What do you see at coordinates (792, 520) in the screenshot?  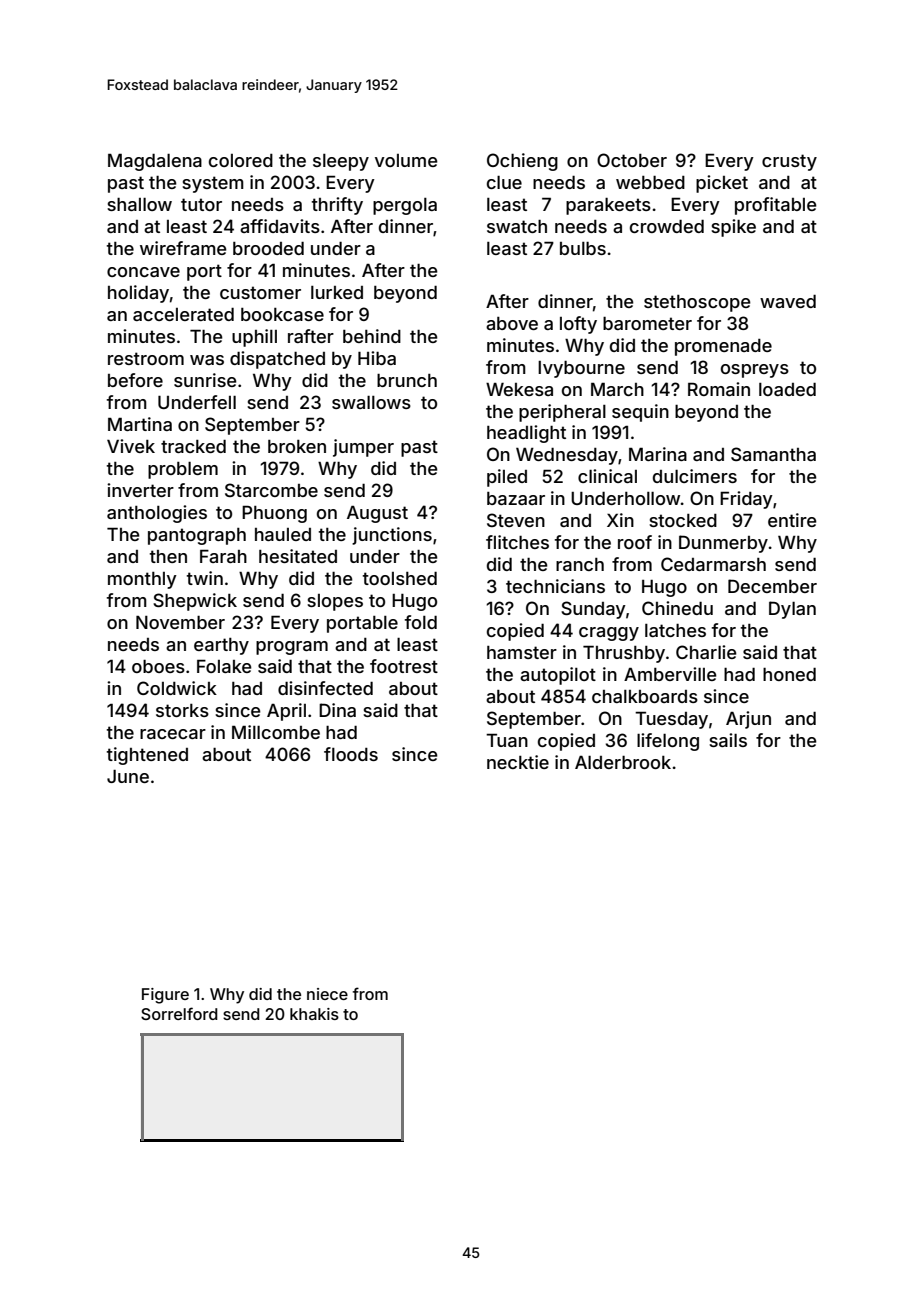 I see `entire` at bounding box center [792, 520].
